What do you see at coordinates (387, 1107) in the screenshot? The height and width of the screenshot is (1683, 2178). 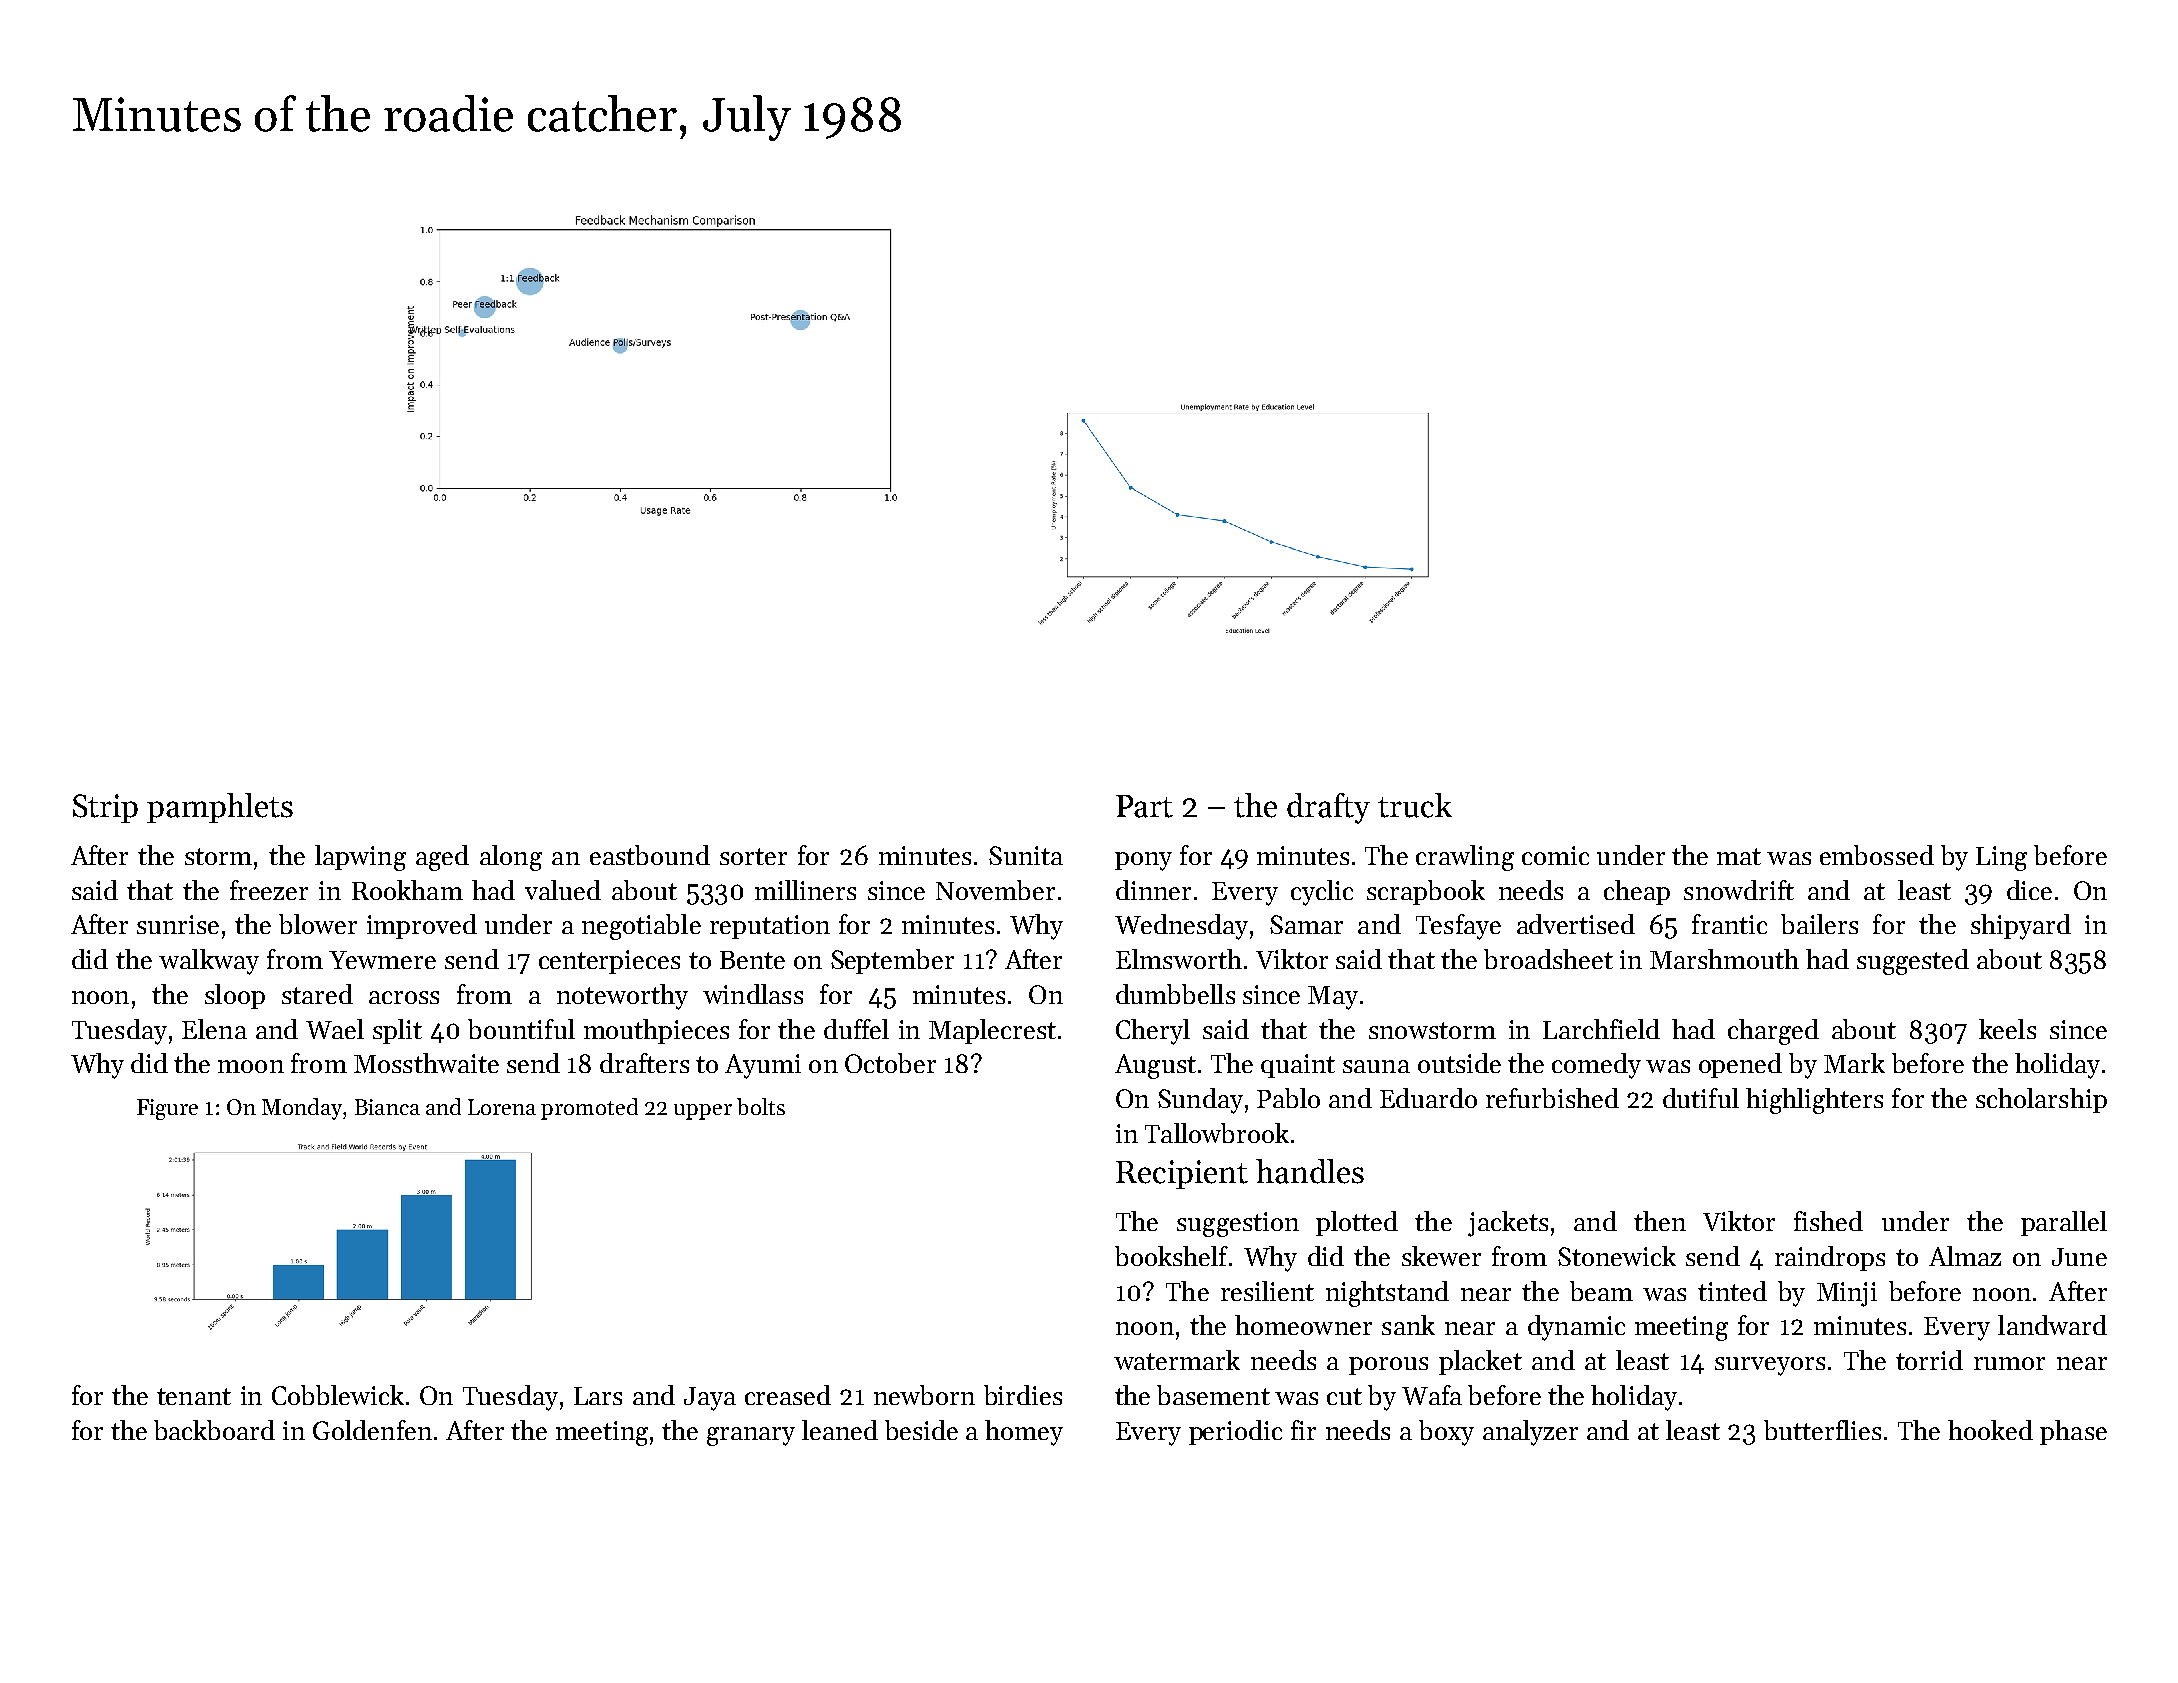 I see `Bianca` at bounding box center [387, 1107].
